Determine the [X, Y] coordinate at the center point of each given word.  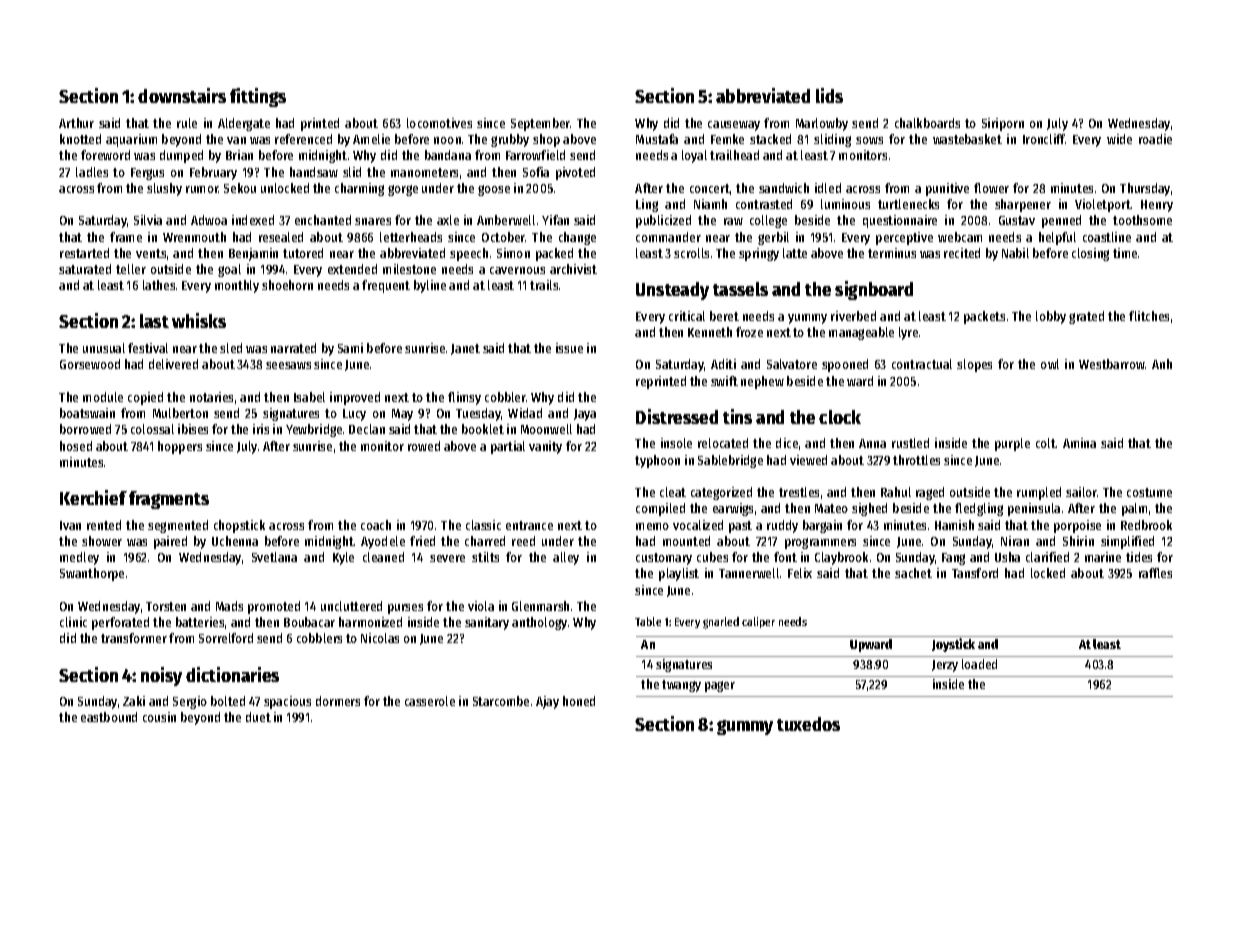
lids [829, 95]
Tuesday [478, 414]
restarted [84, 253]
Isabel [309, 397]
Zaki [134, 701]
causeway [734, 126]
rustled [910, 443]
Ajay [547, 702]
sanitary [487, 623]
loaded [979, 664]
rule [187, 123]
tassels [740, 289]
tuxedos [808, 724]
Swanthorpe [92, 574]
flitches [1149, 316]
